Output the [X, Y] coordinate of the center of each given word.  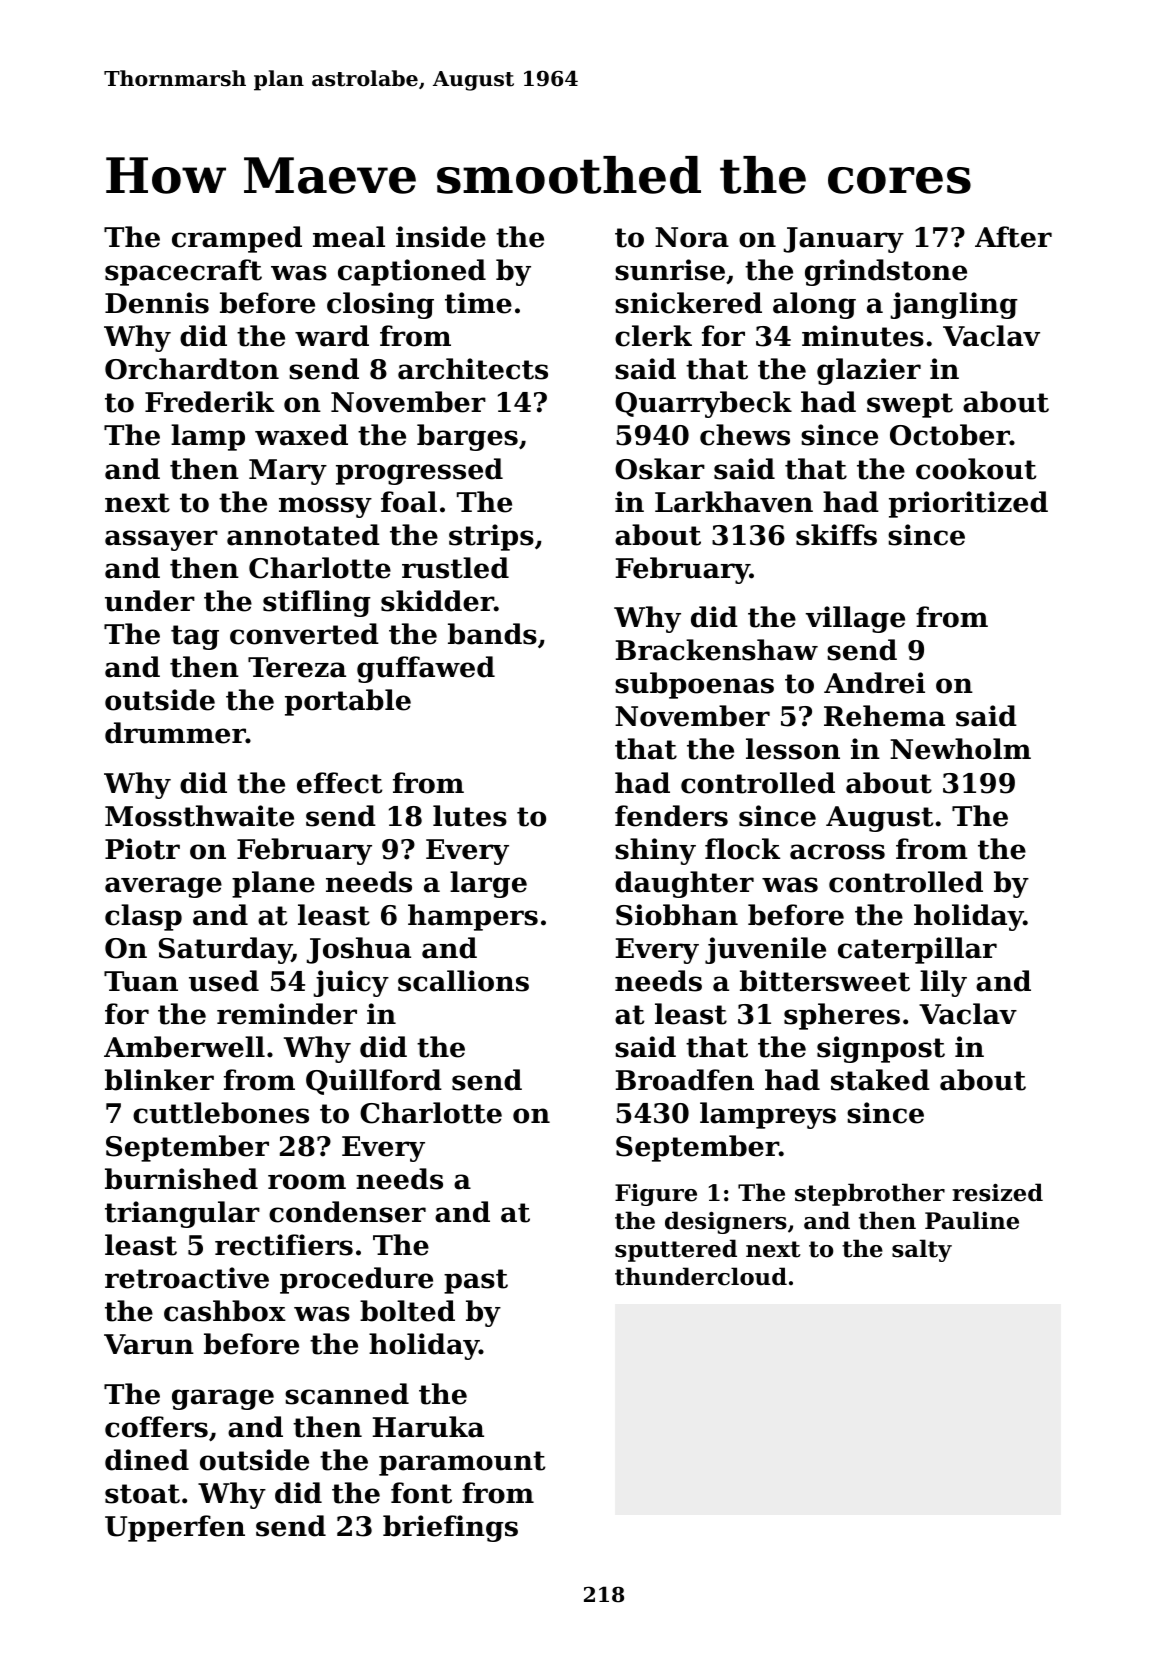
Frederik [209, 402]
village [855, 619]
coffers [156, 1427]
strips [491, 537]
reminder [287, 1014]
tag [195, 637]
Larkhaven [734, 502]
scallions [463, 981]
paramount [462, 1463]
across [837, 852]
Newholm [960, 749]
